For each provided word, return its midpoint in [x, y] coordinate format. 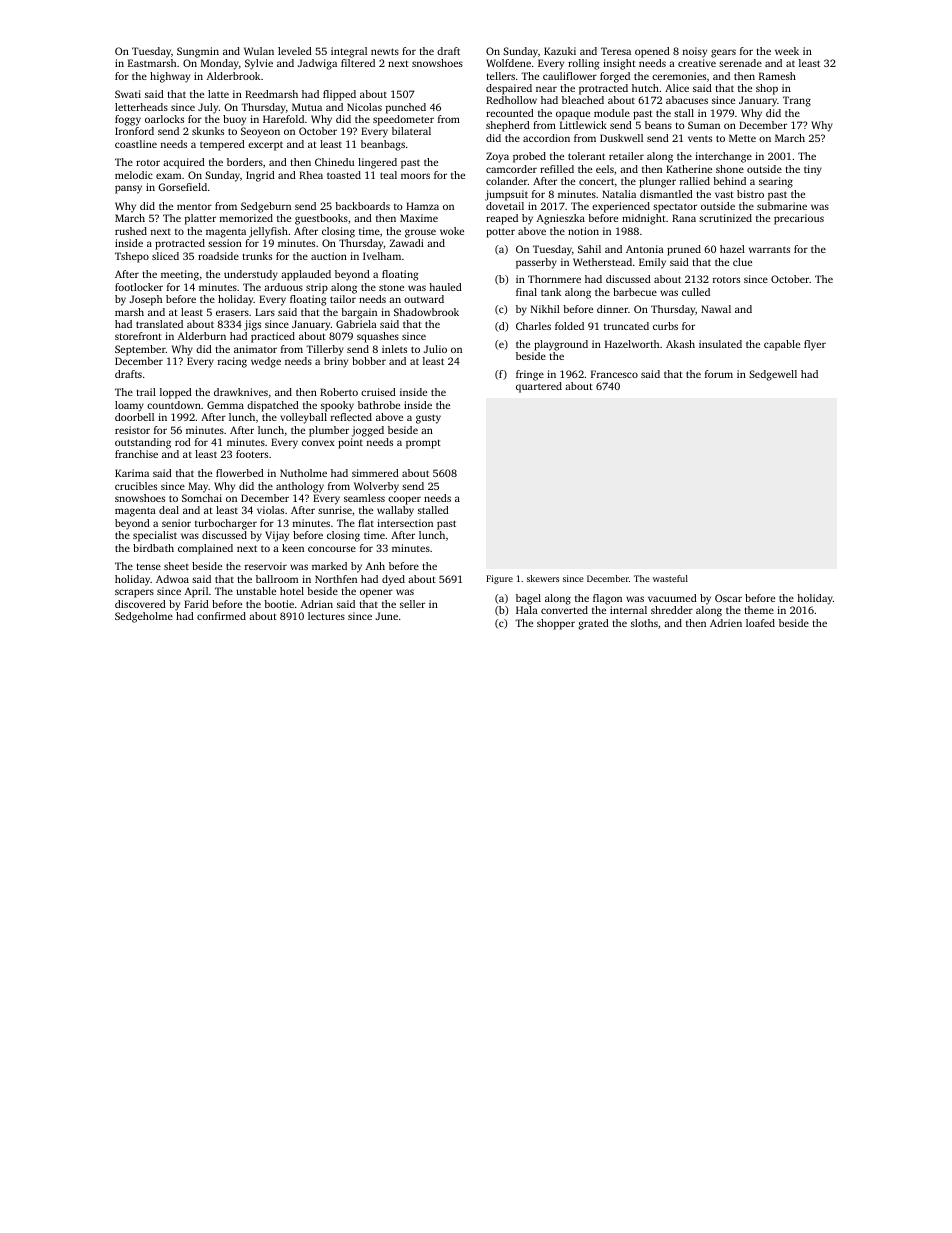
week [787, 51]
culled [696, 292]
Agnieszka [561, 219]
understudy [251, 275]
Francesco [614, 374]
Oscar [728, 598]
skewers [543, 578]
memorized [246, 218]
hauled [445, 287]
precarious [799, 219]
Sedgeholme [144, 617]
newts [385, 51]
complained [205, 549]
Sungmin [198, 52]
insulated [720, 344]
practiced [273, 337]
